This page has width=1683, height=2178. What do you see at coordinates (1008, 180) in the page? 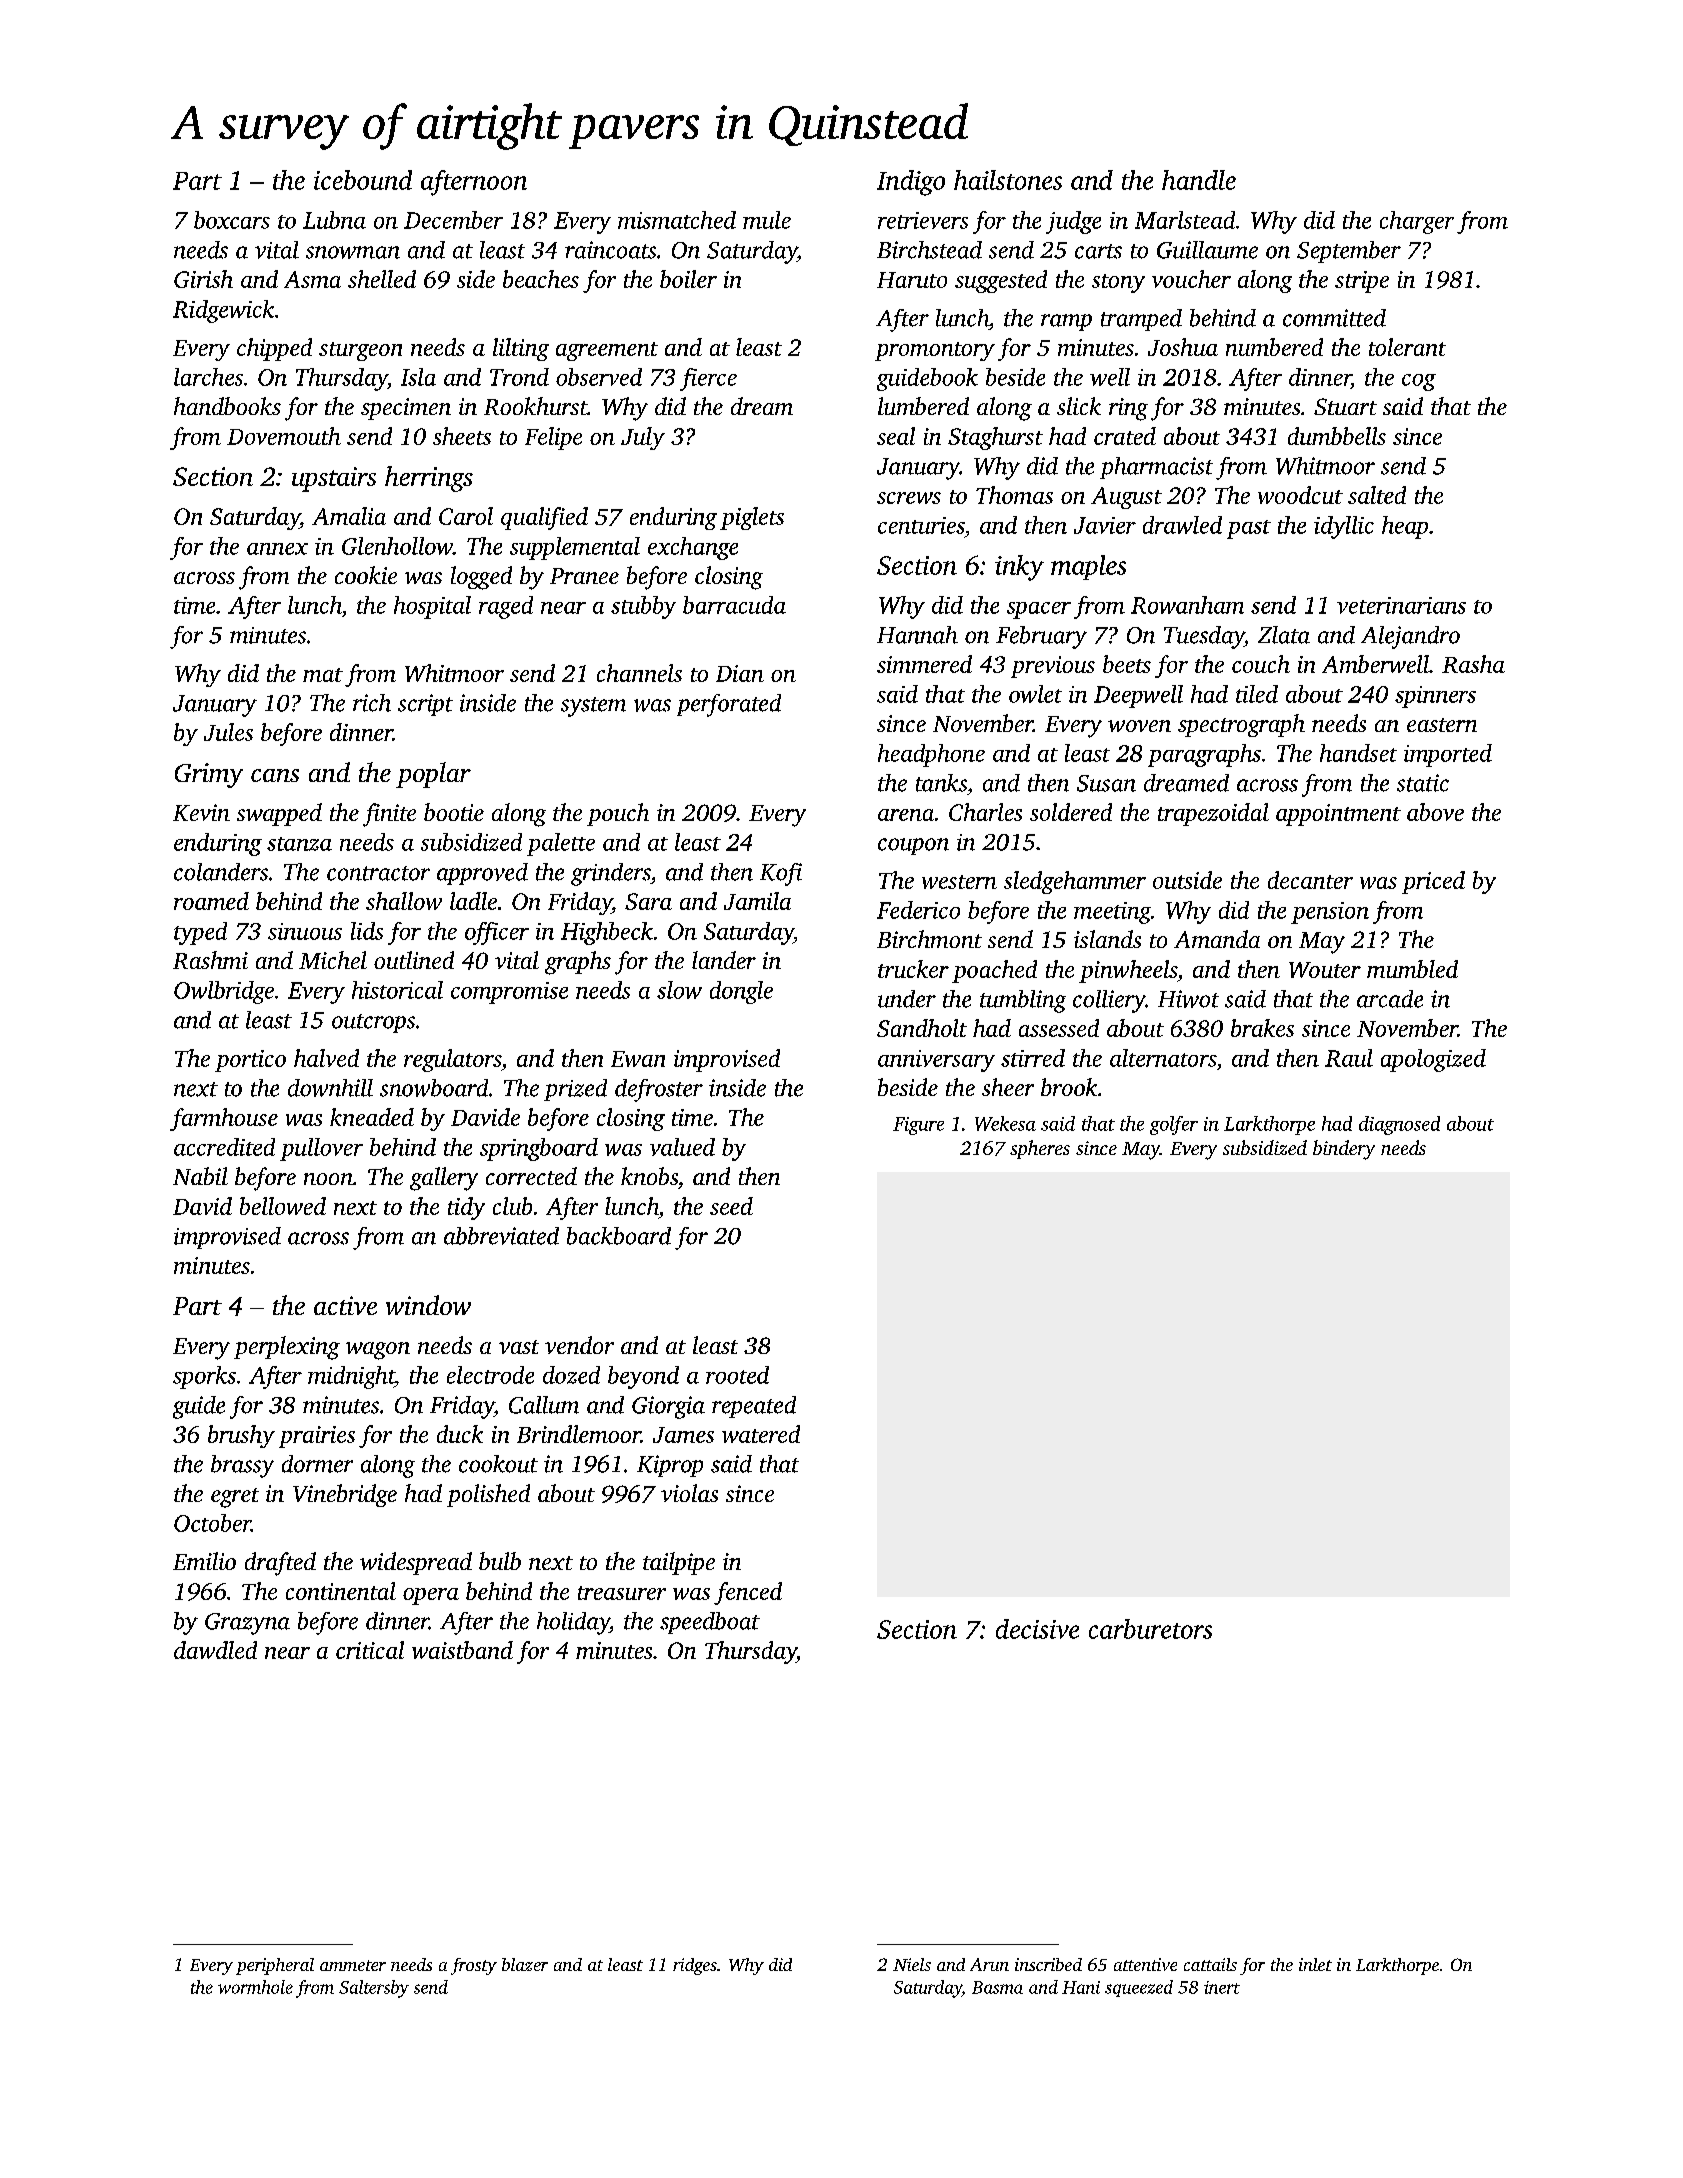
I see `hailstones` at bounding box center [1008, 180].
